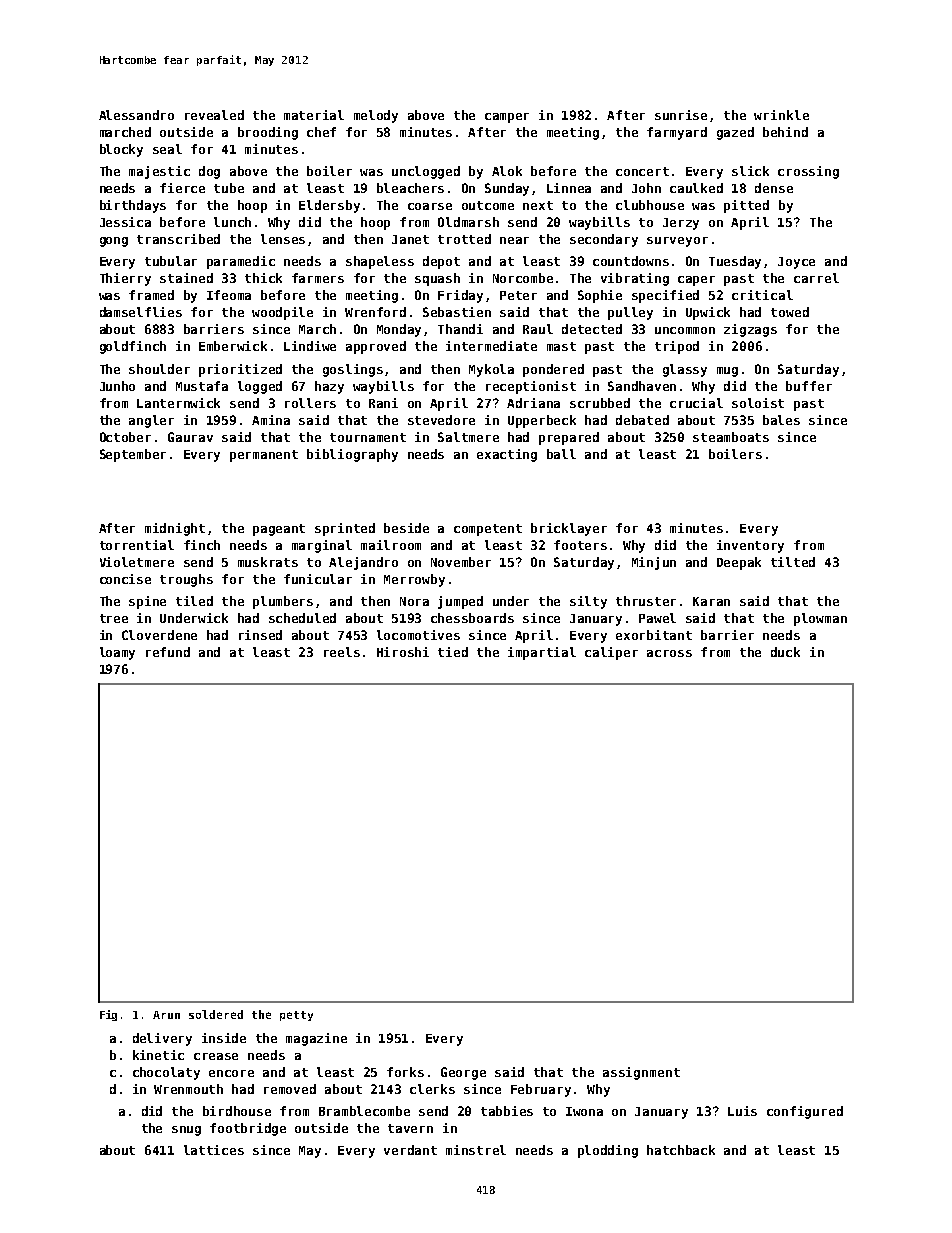  Describe the element at coordinates (296, 1016) in the image. I see `petty` at that location.
